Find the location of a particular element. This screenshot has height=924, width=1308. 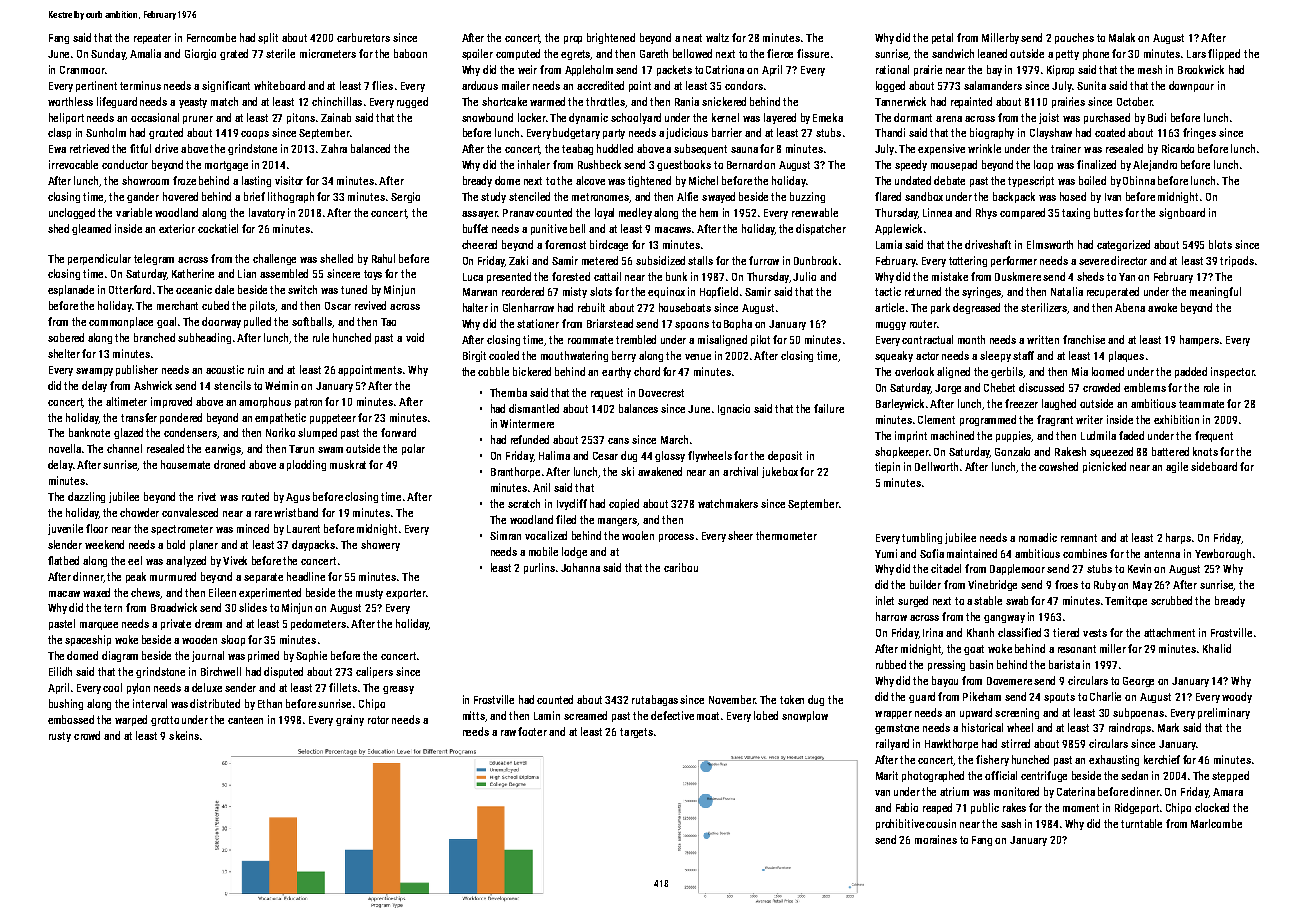

buzzing is located at coordinates (807, 197).
